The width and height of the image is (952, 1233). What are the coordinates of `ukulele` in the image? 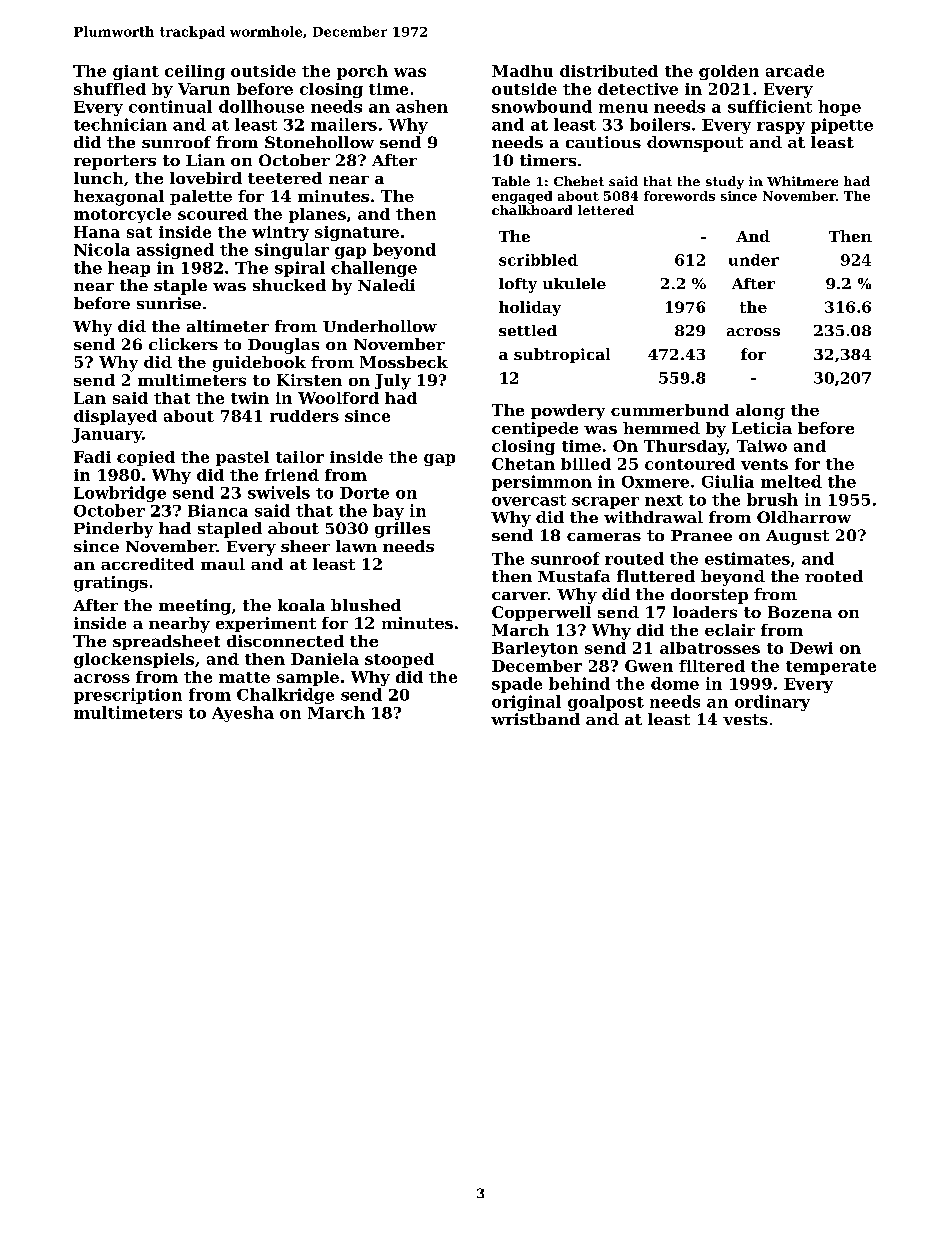 It's located at (574, 283).
